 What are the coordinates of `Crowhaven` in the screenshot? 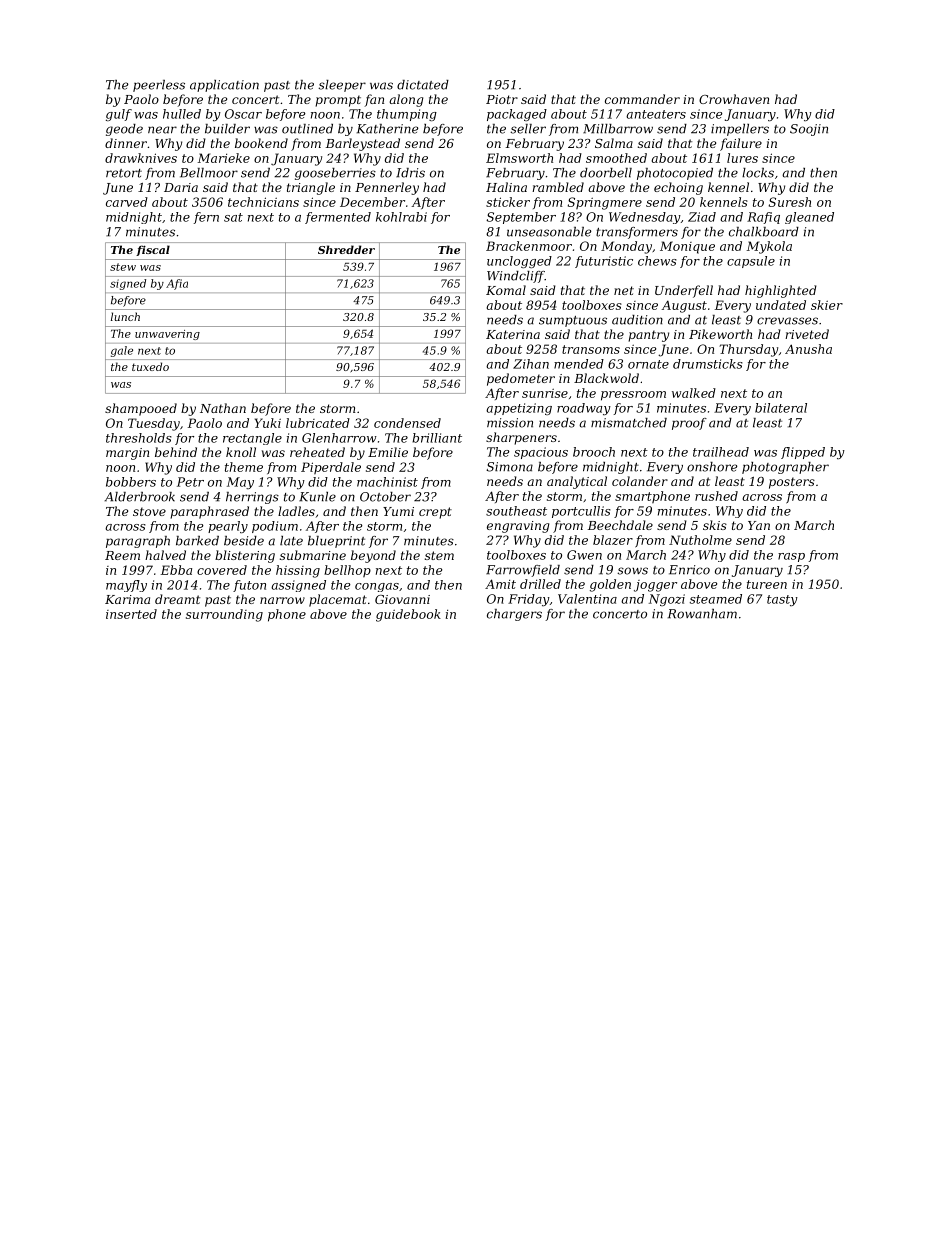 It's located at (734, 99).
